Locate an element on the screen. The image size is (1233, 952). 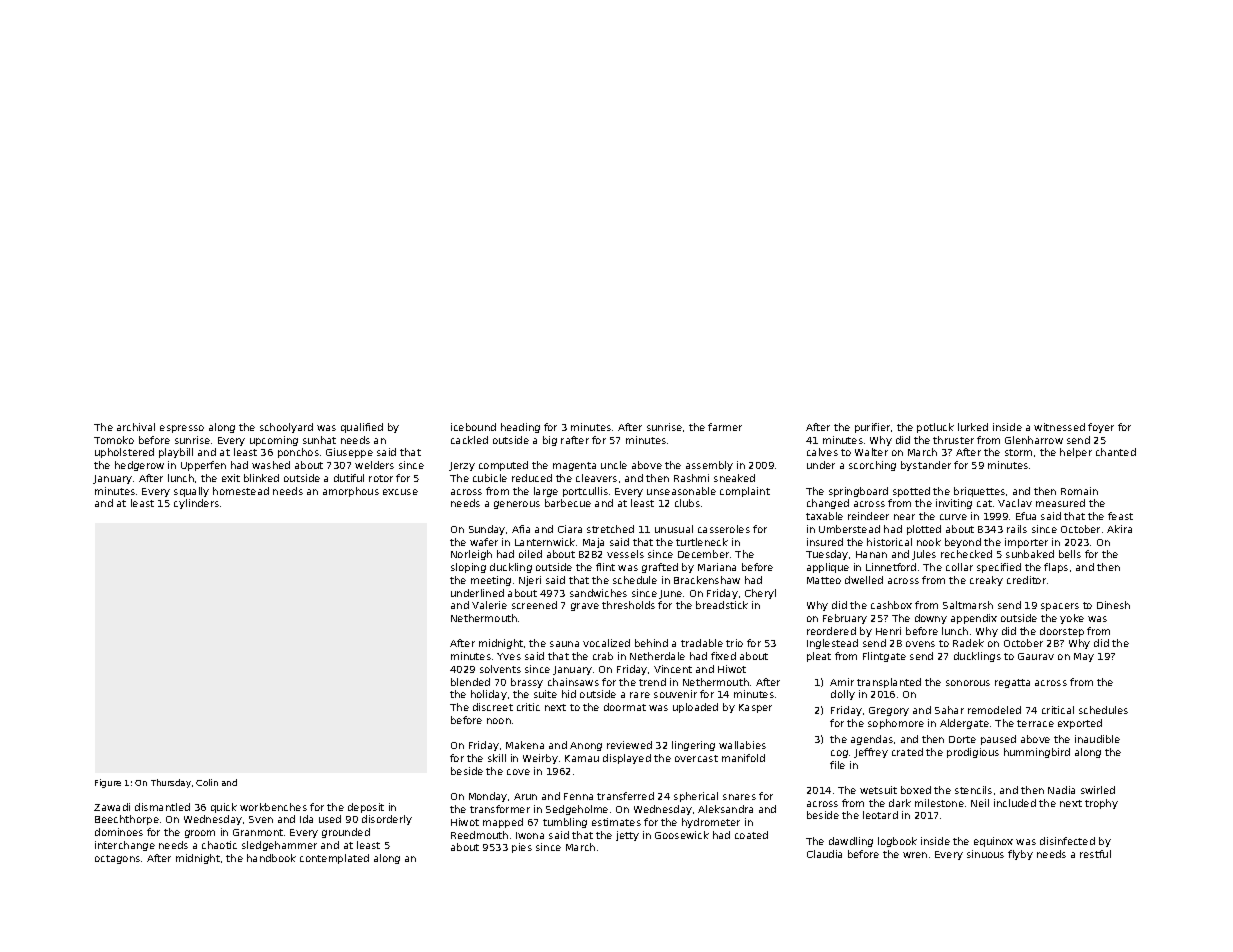
doorstep is located at coordinates (1062, 632).
